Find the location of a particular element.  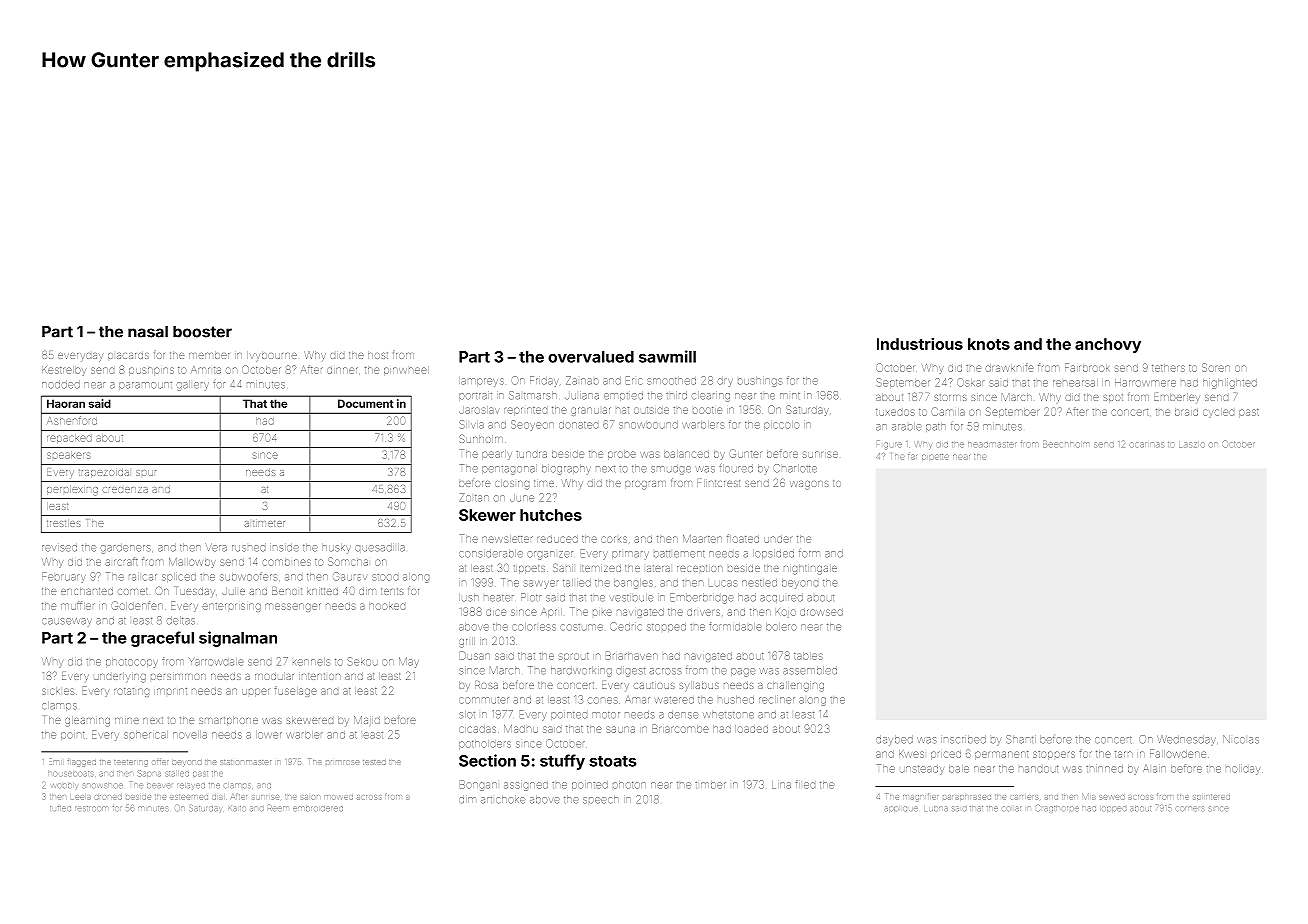

overvalued is located at coordinates (591, 357).
